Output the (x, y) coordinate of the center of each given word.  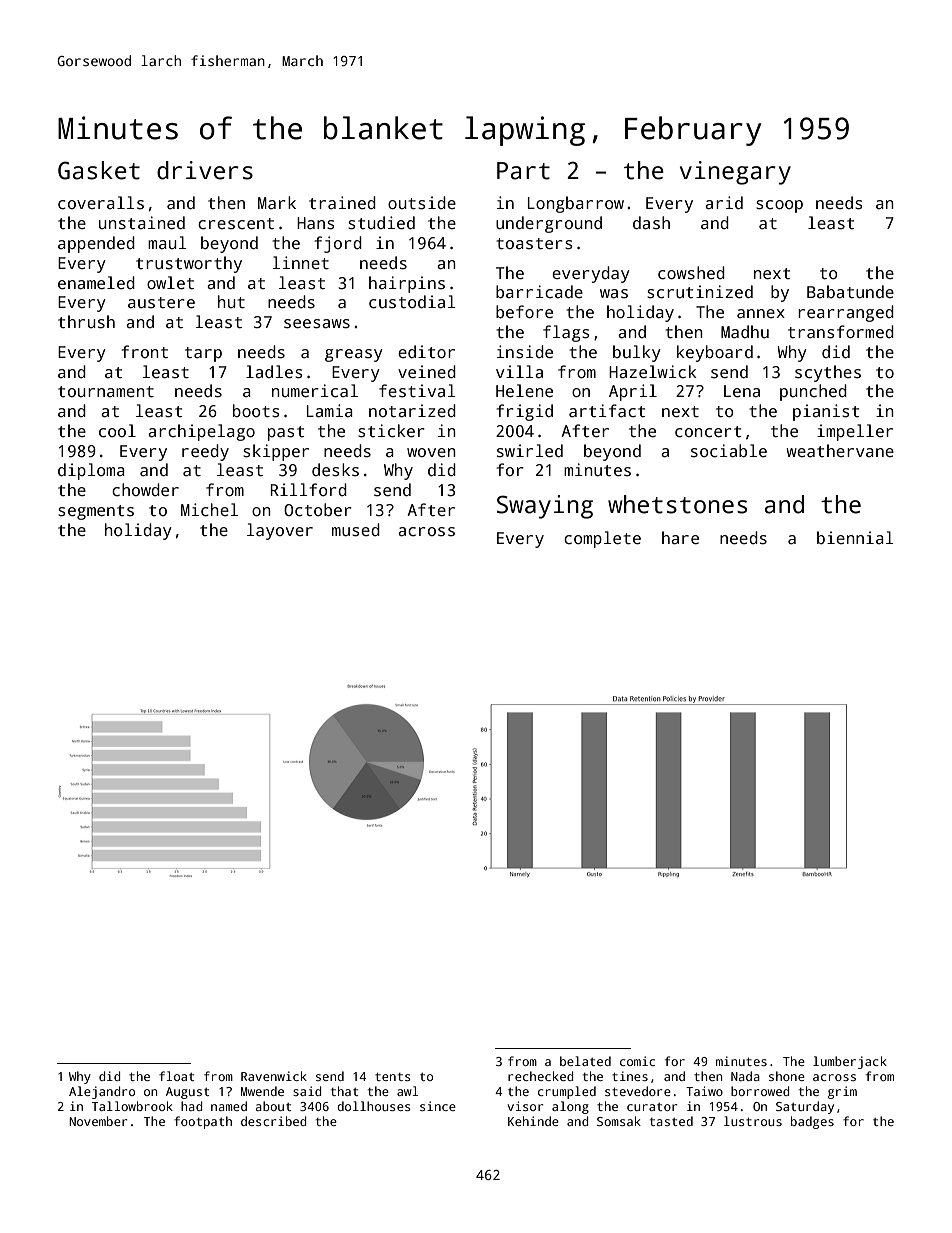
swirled (530, 451)
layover (280, 531)
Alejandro (102, 1092)
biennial (855, 537)
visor (525, 1106)
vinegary (735, 173)
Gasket (99, 170)
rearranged (846, 313)
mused (356, 530)
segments (96, 512)
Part (523, 171)
